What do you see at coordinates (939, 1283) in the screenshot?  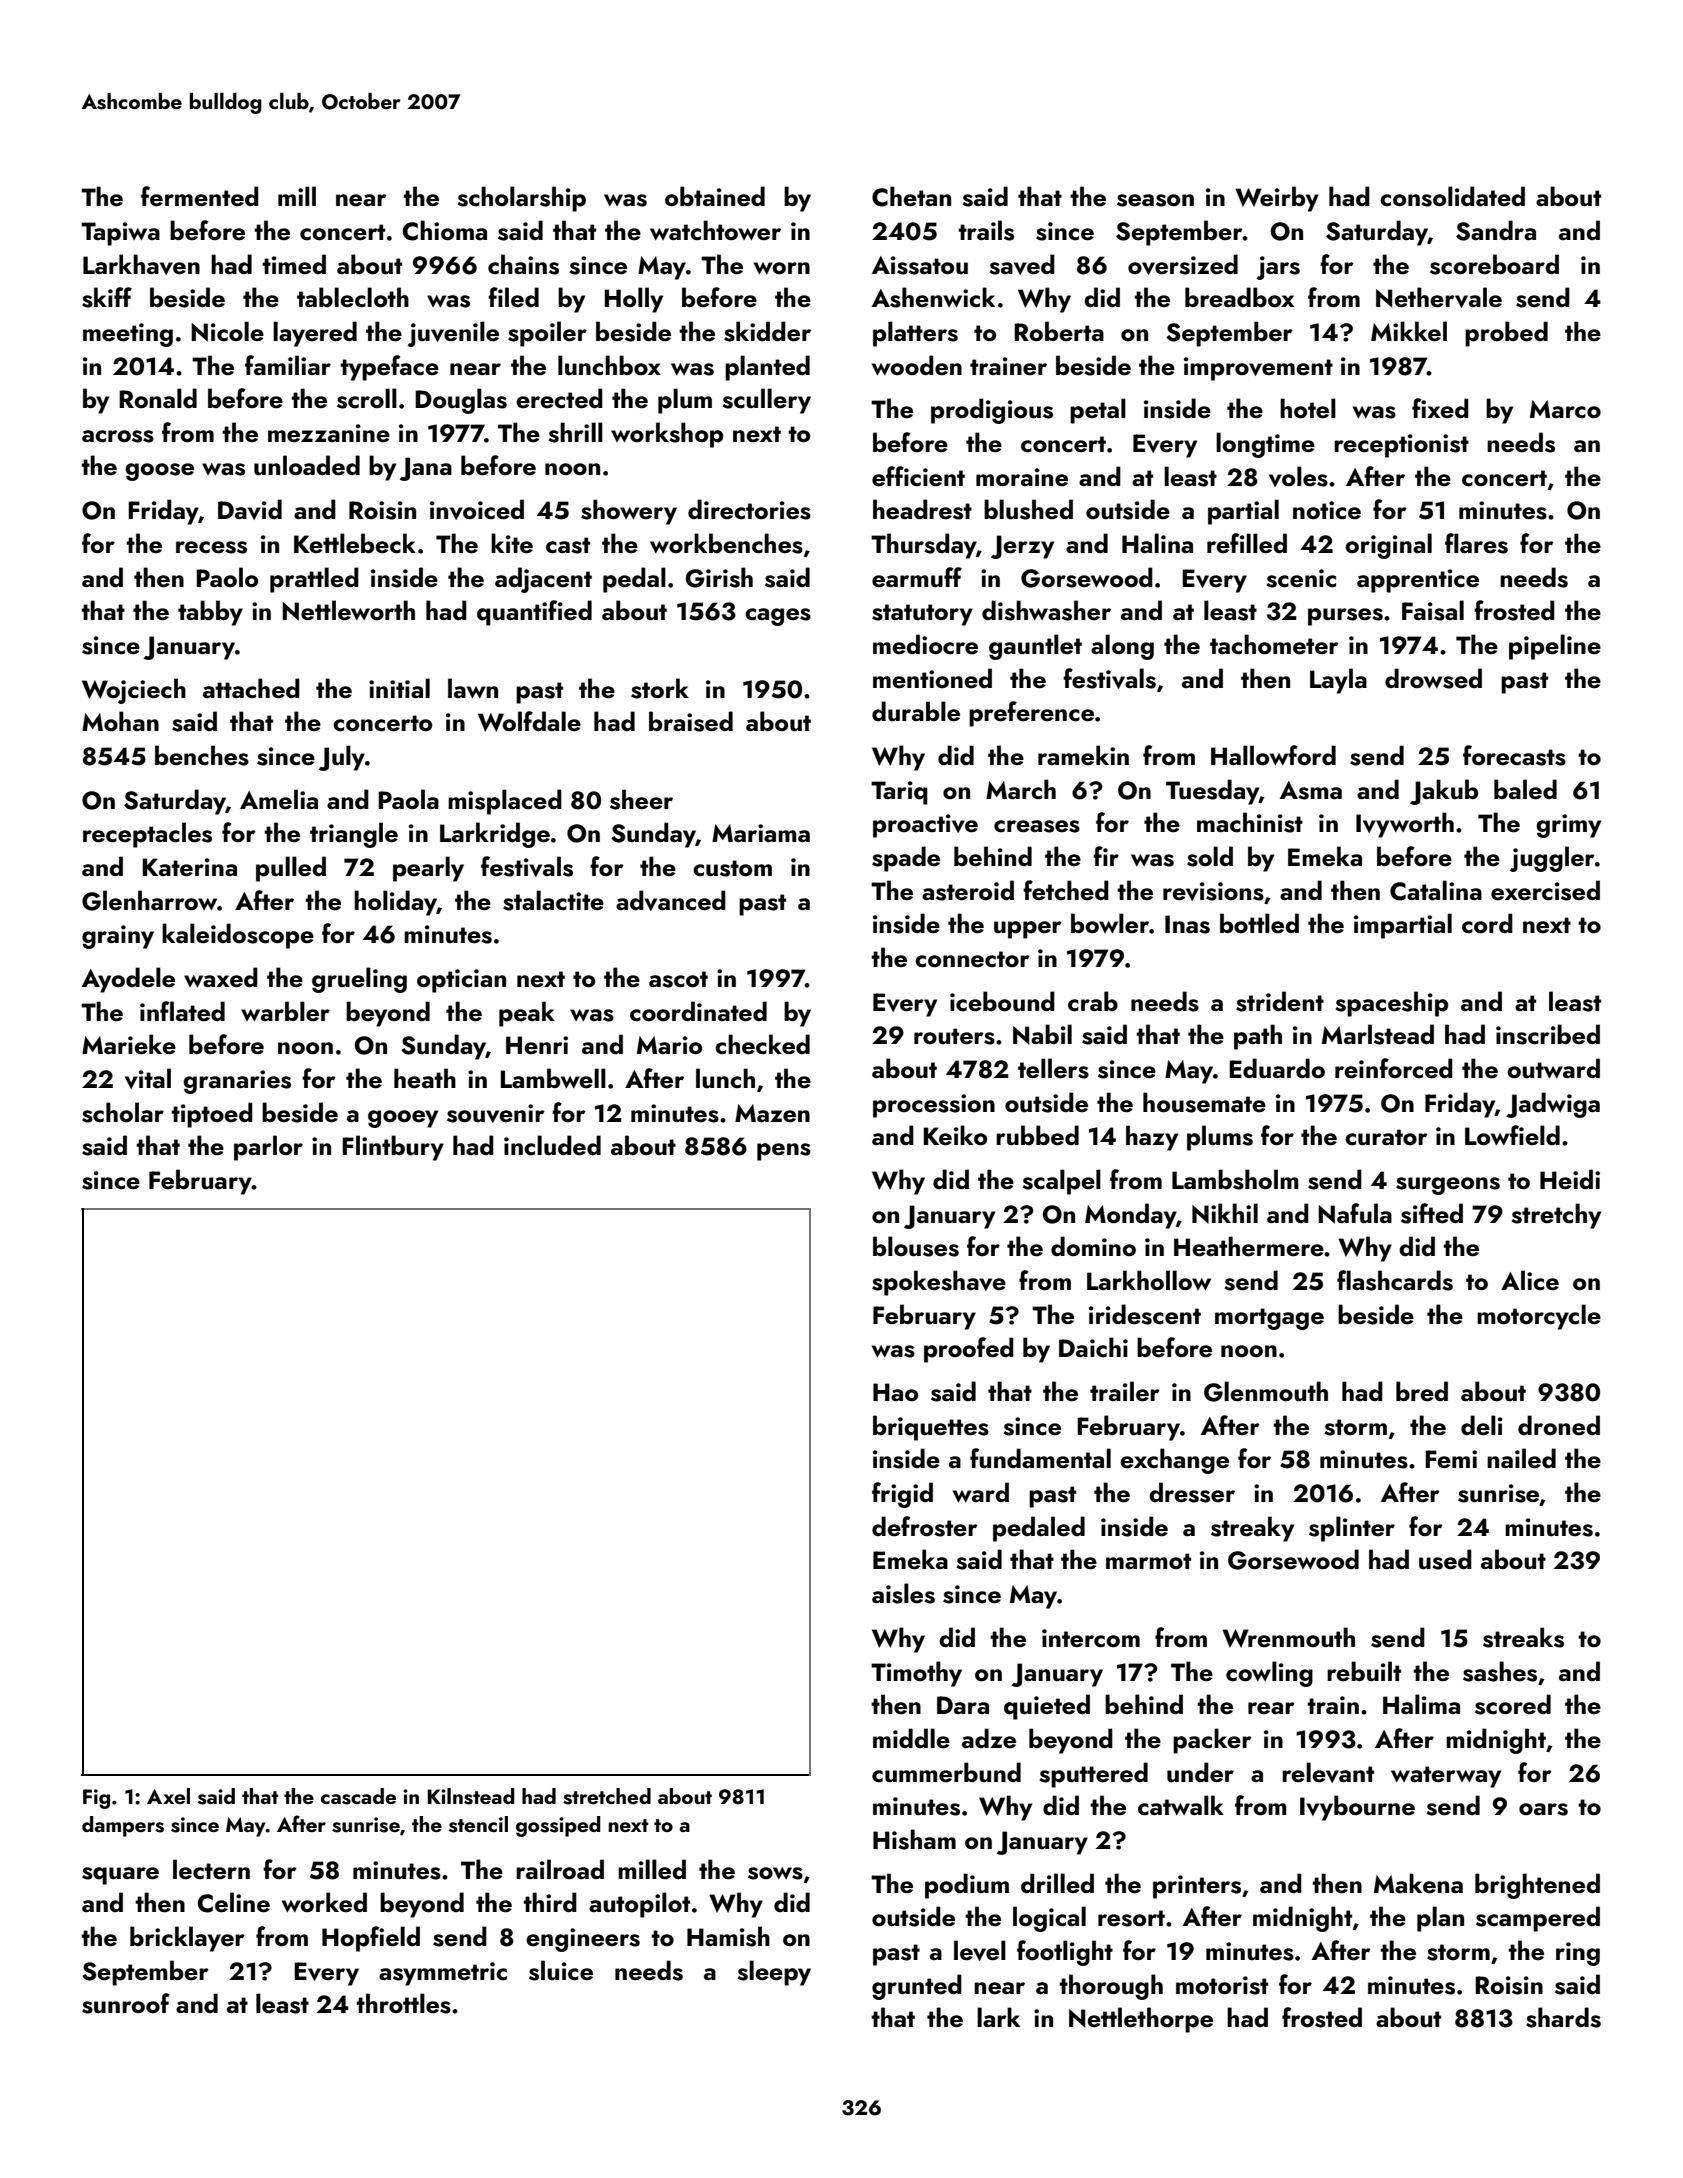 I see `spokeshave` at bounding box center [939, 1283].
